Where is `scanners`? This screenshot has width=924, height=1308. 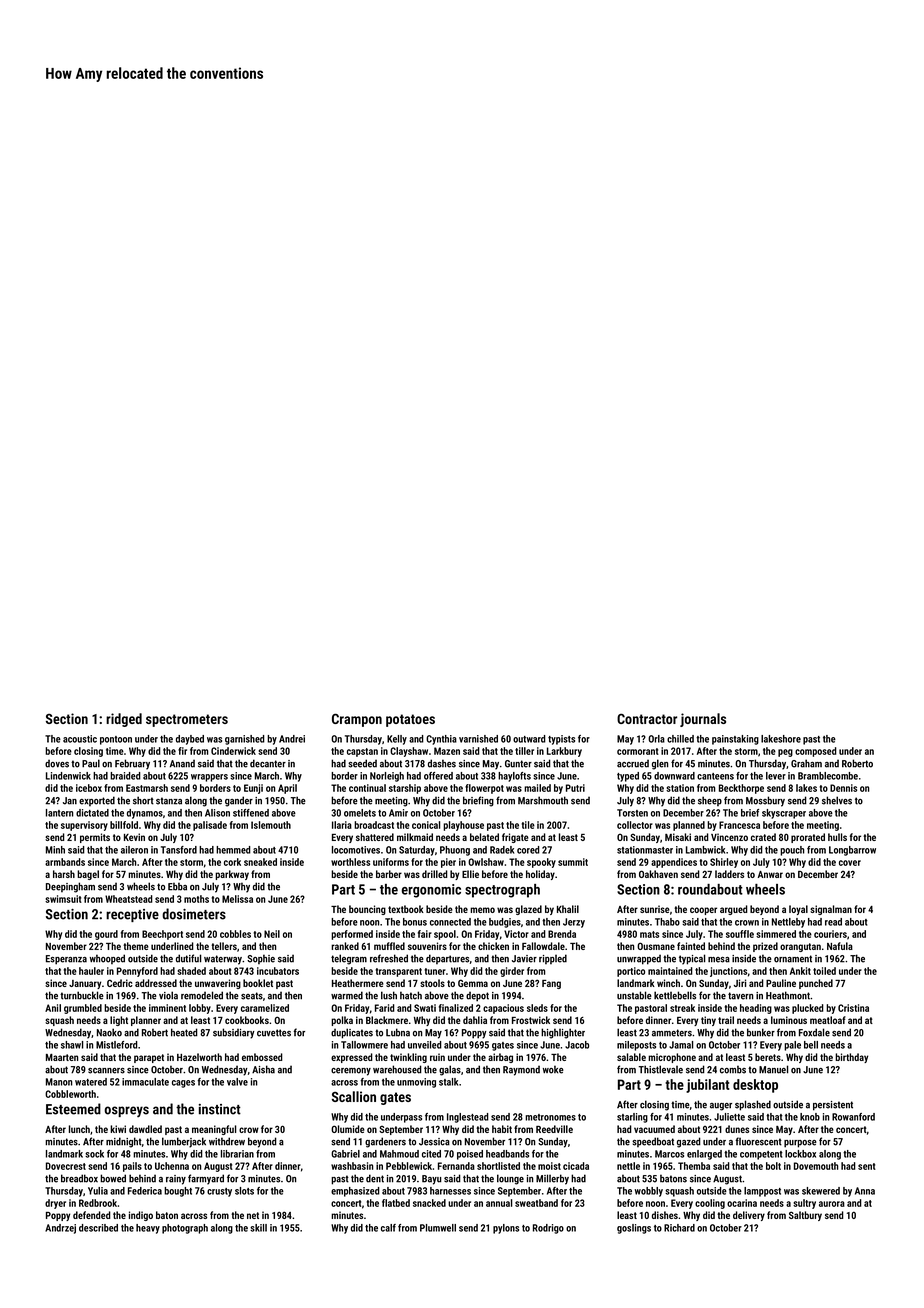
scanners is located at coordinates (106, 1071).
